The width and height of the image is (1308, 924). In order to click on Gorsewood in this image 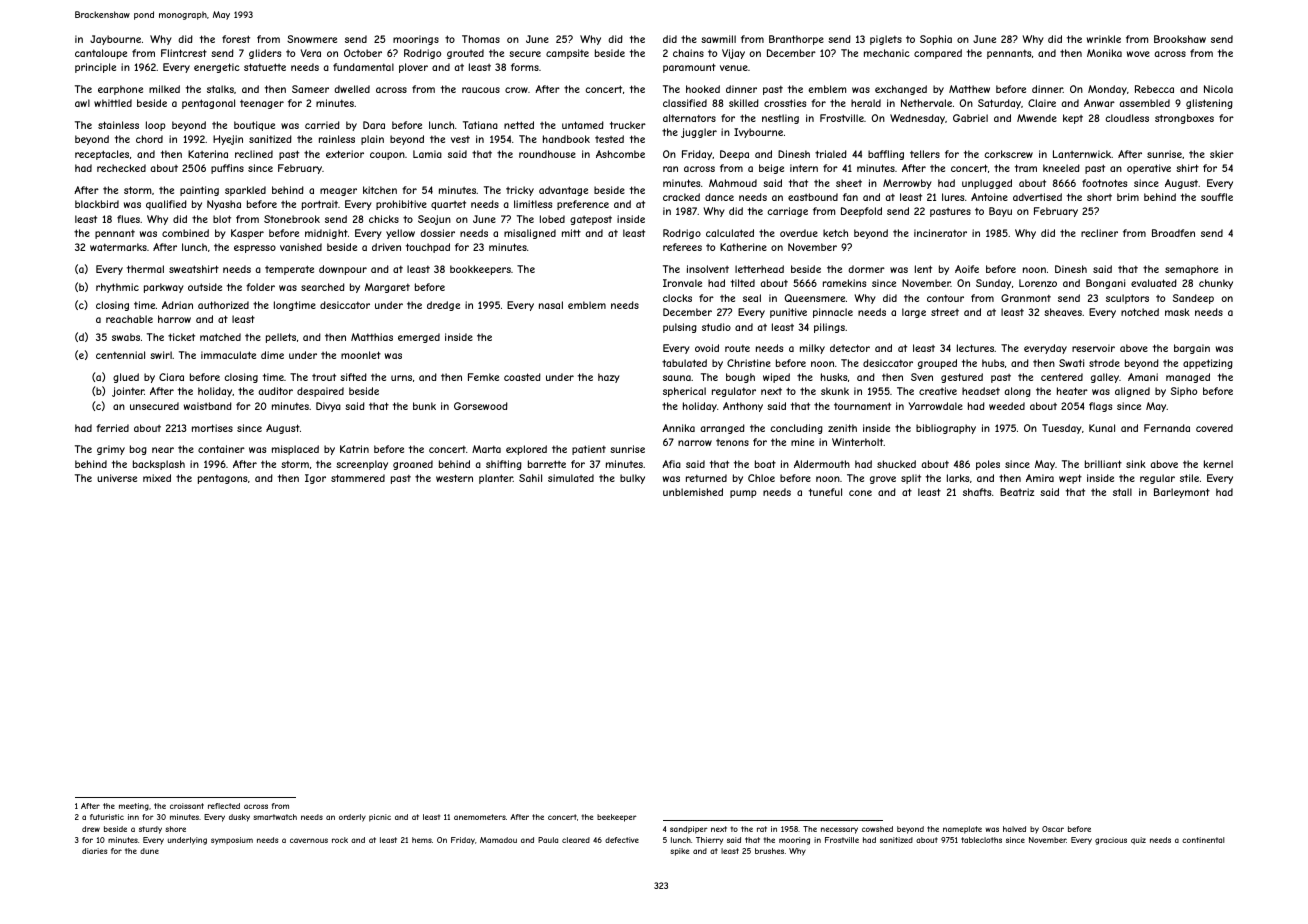, I will do `click(481, 406)`.
